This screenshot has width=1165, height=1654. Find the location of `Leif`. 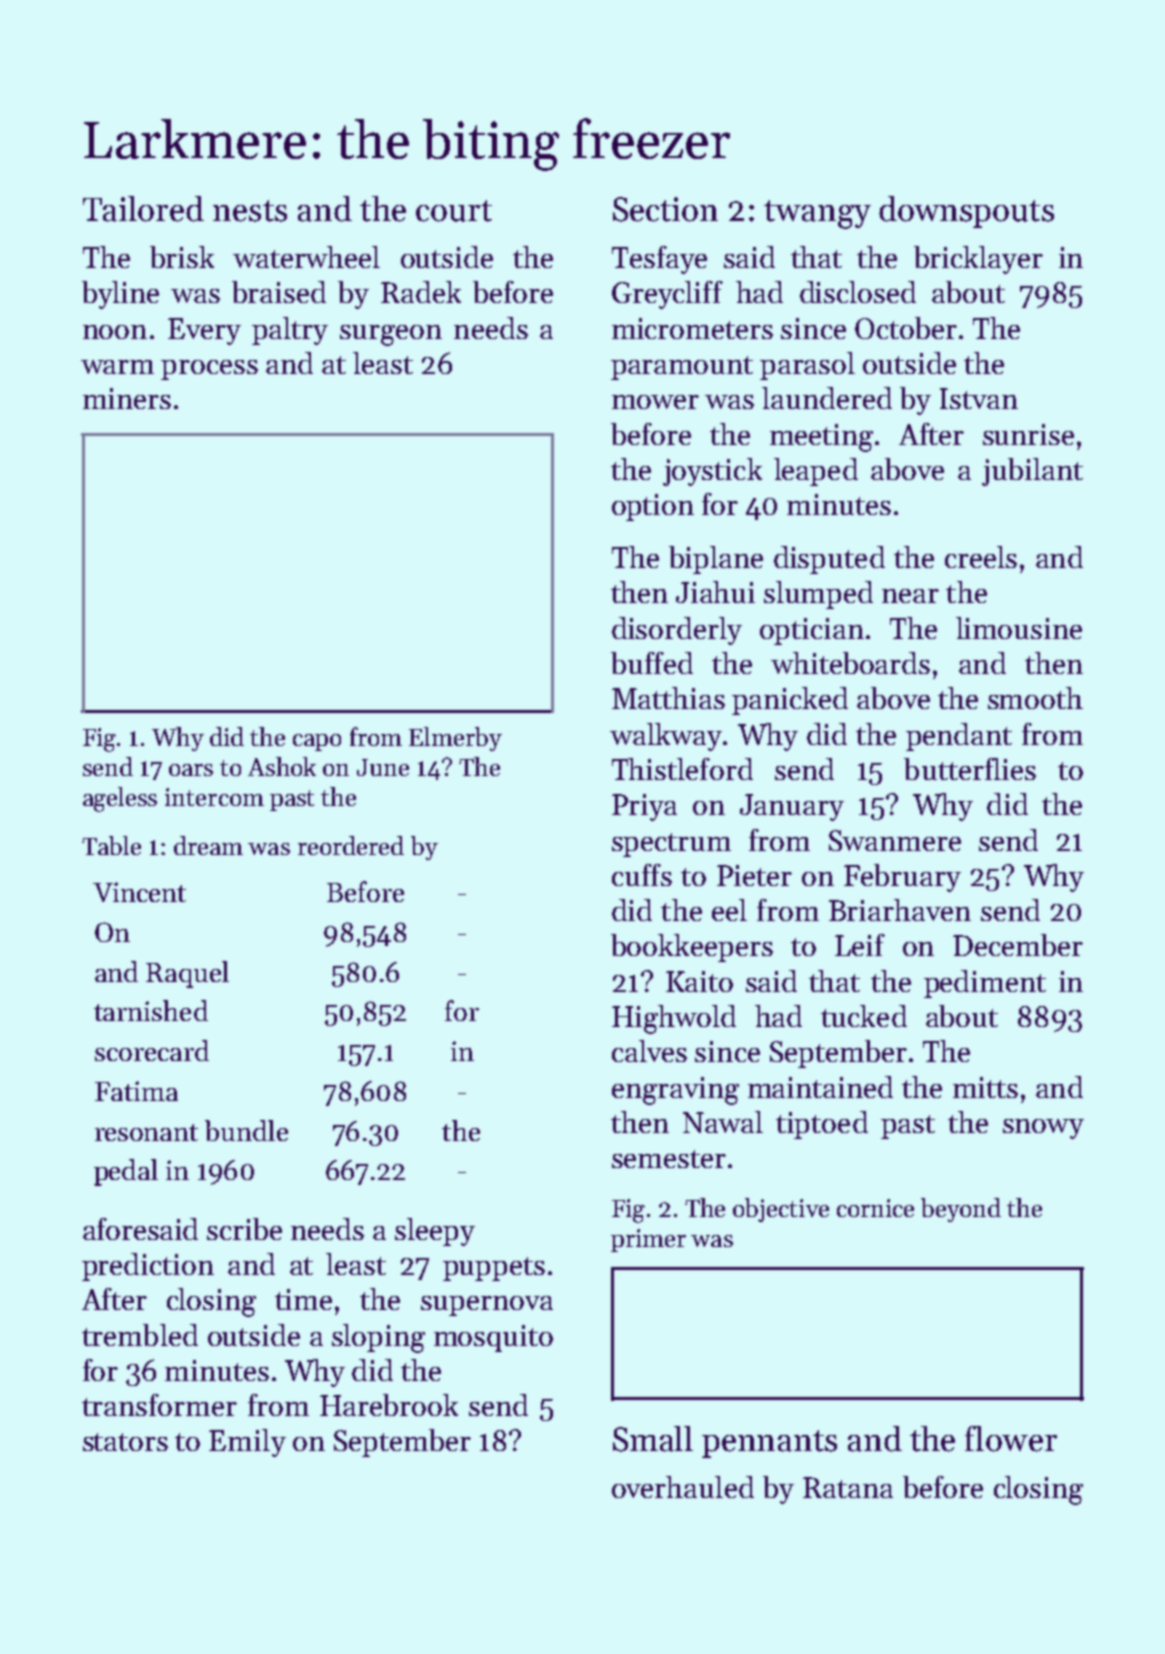

Leif is located at coordinates (860, 945).
